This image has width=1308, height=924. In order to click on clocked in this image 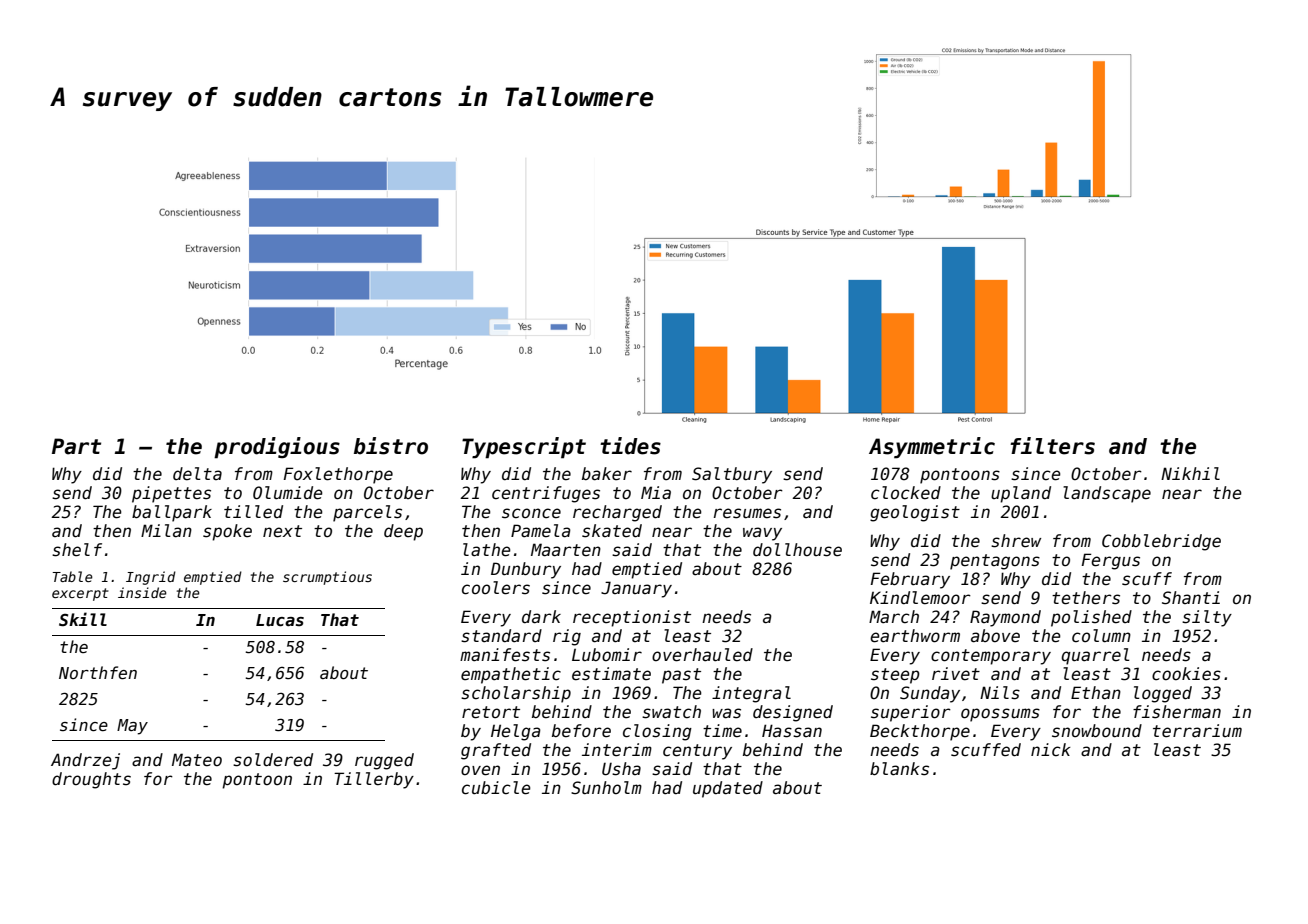, I will do `click(906, 493)`.
